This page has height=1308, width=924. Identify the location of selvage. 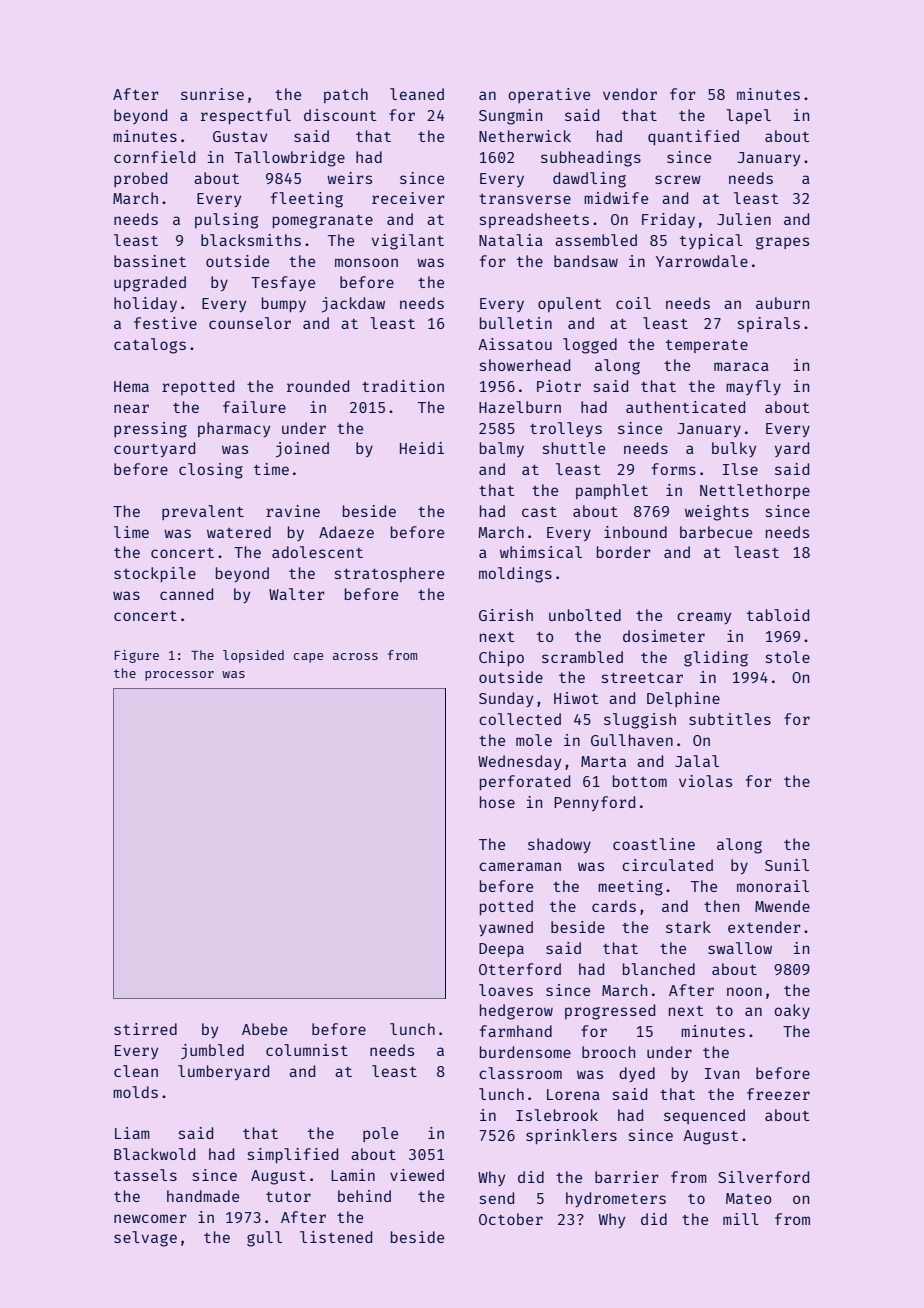
(145, 1239).
